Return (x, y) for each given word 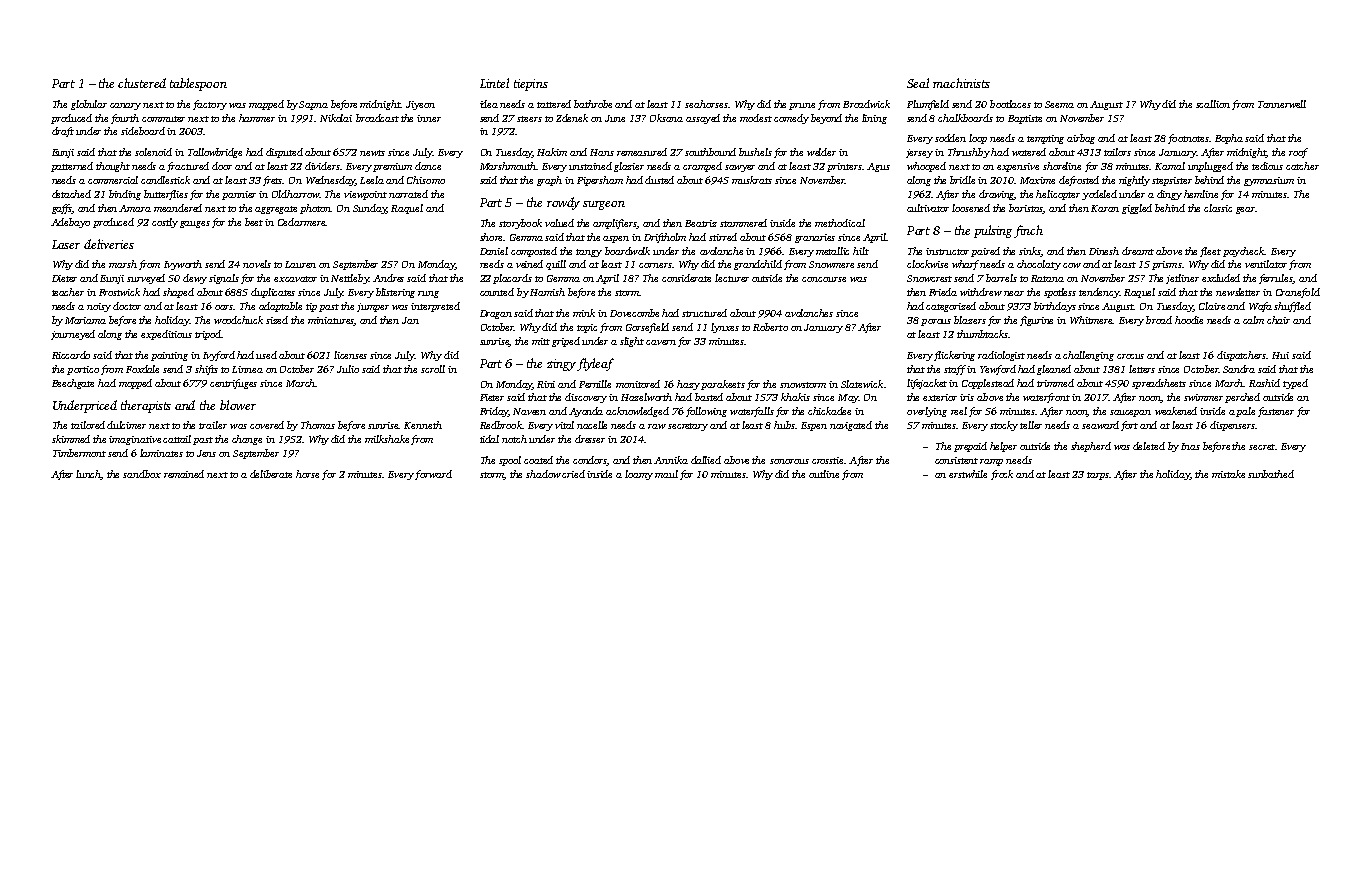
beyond (826, 119)
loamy (639, 475)
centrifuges (233, 384)
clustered (142, 83)
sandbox (142, 474)
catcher (1302, 166)
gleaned (1054, 370)
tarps (1098, 476)
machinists (961, 83)
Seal (918, 83)
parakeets (723, 385)
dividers (322, 166)
